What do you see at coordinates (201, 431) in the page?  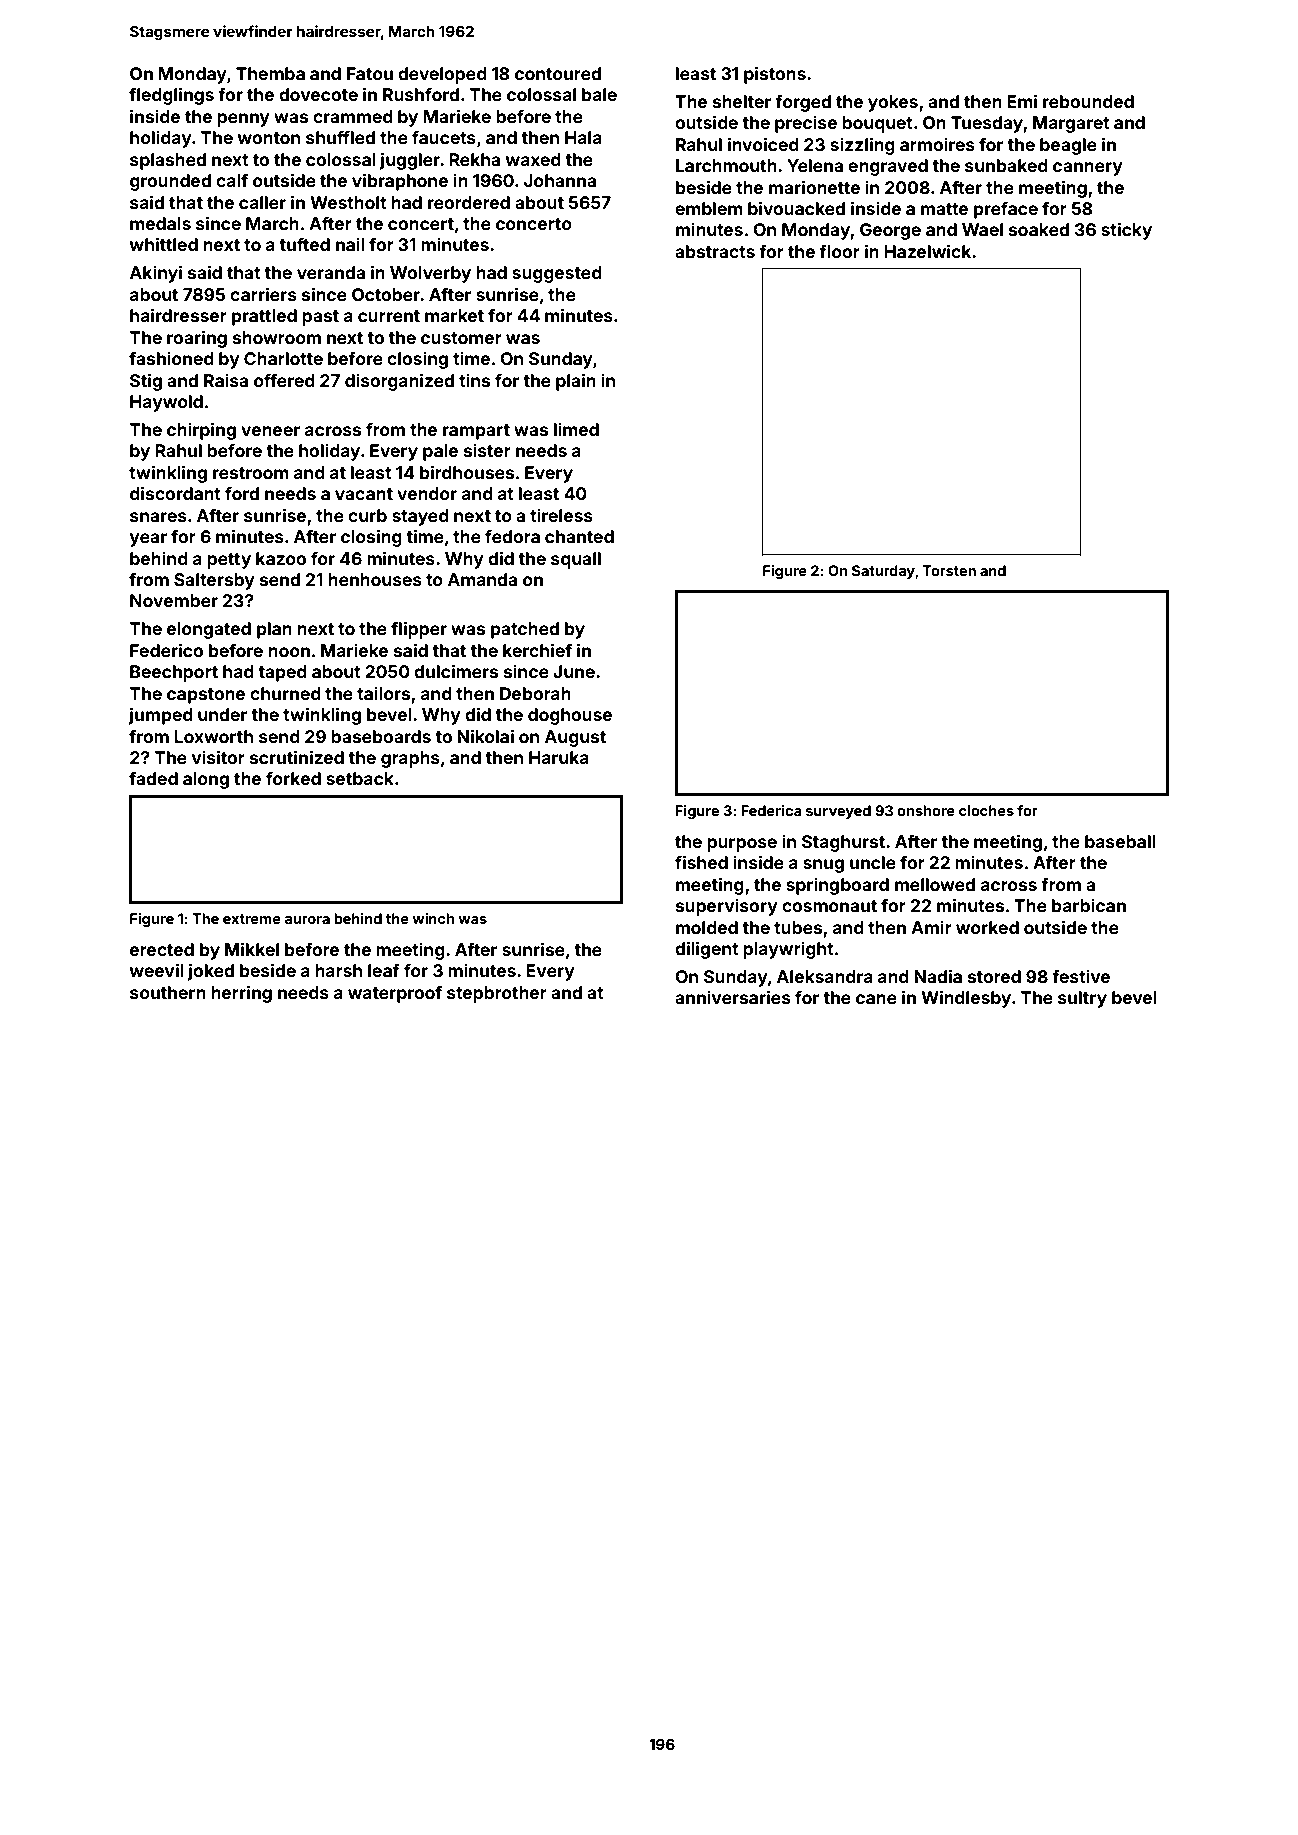 I see `chirping` at bounding box center [201, 431].
